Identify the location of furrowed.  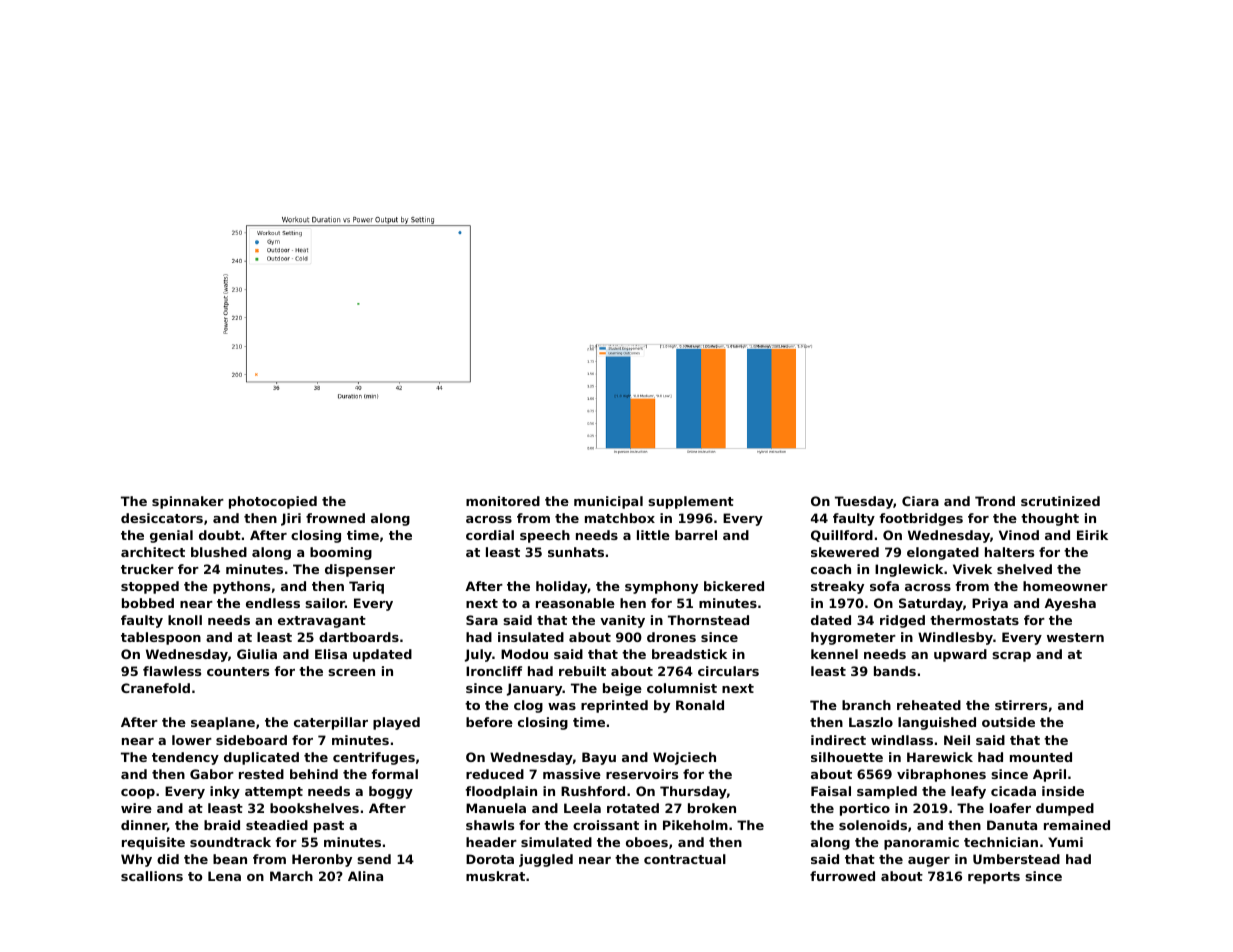
(842, 876).
